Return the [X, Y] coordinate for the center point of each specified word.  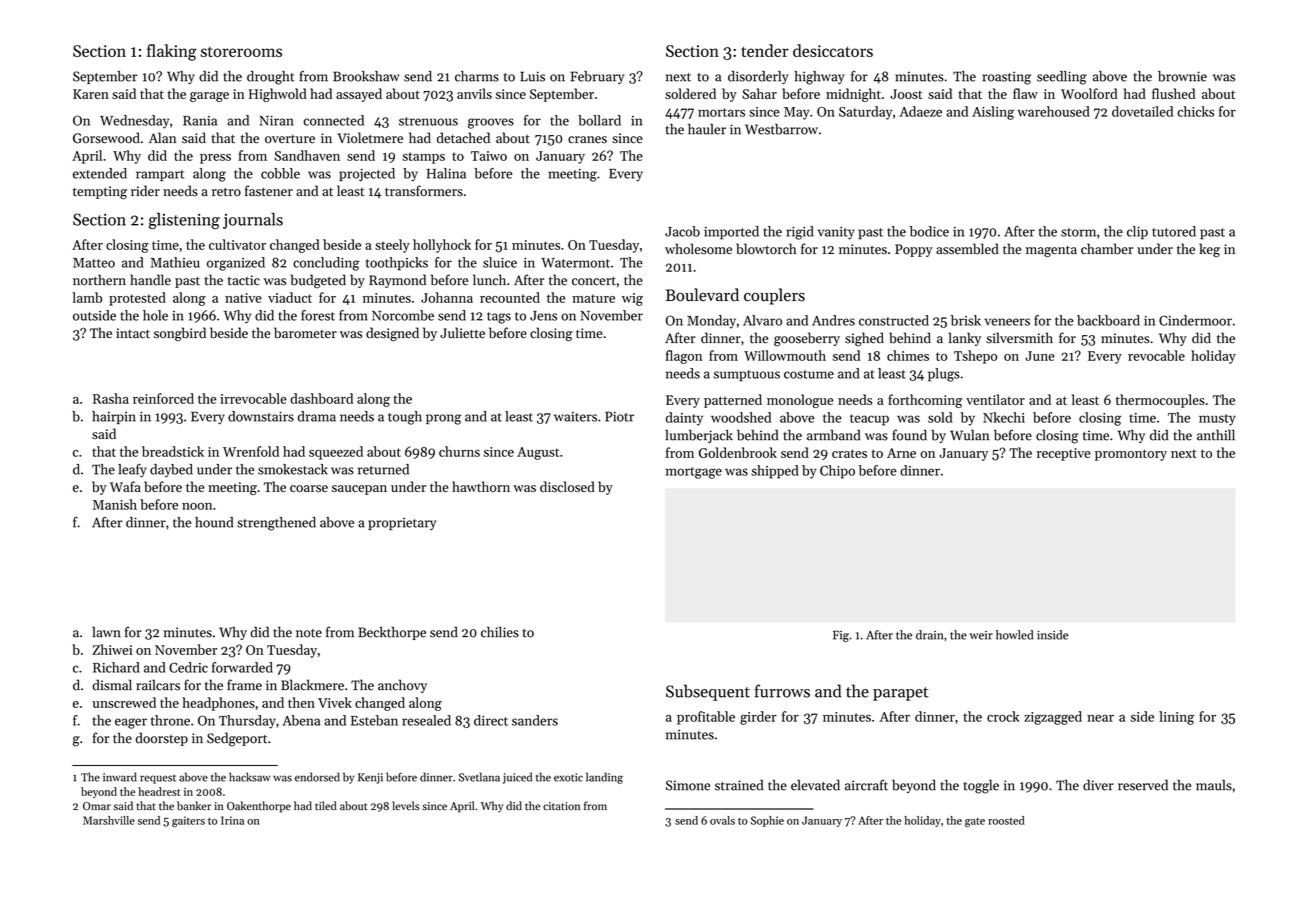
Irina [232, 820]
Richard [116, 667]
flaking [172, 52]
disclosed [567, 486]
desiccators [833, 50]
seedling [1062, 78]
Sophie [767, 821]
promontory [1131, 455]
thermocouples [1160, 401]
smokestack [293, 469]
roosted [1006, 820]
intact [133, 333]
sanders [535, 720]
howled [1014, 635]
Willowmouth [785, 355]
